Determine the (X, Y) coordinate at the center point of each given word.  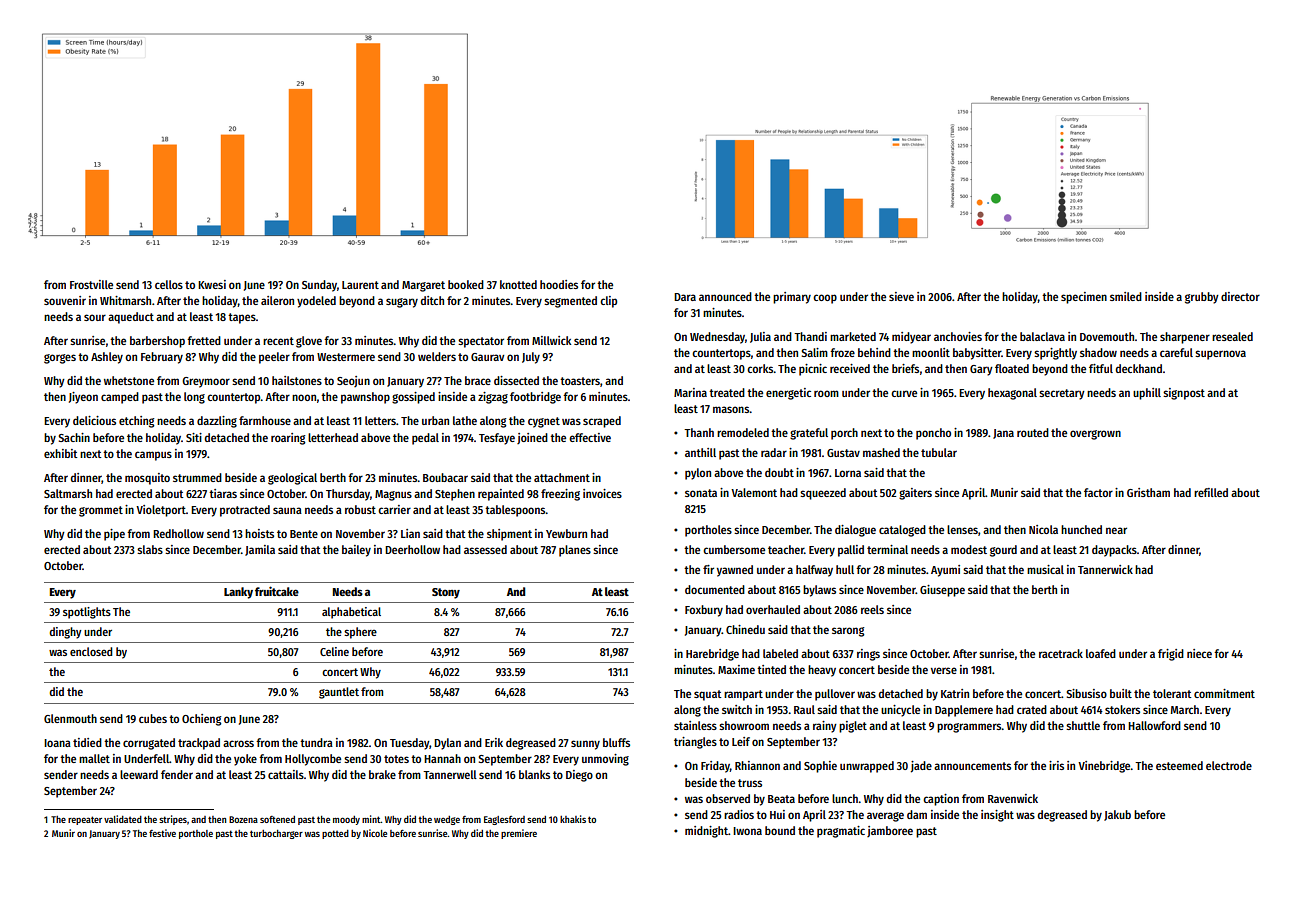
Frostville (91, 284)
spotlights (87, 613)
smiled (1126, 296)
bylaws (819, 591)
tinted (771, 669)
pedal (425, 439)
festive (162, 833)
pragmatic (841, 832)
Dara (685, 297)
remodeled (743, 432)
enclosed (91, 651)
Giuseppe (942, 591)
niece (1199, 653)
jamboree (890, 831)
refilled (1211, 492)
